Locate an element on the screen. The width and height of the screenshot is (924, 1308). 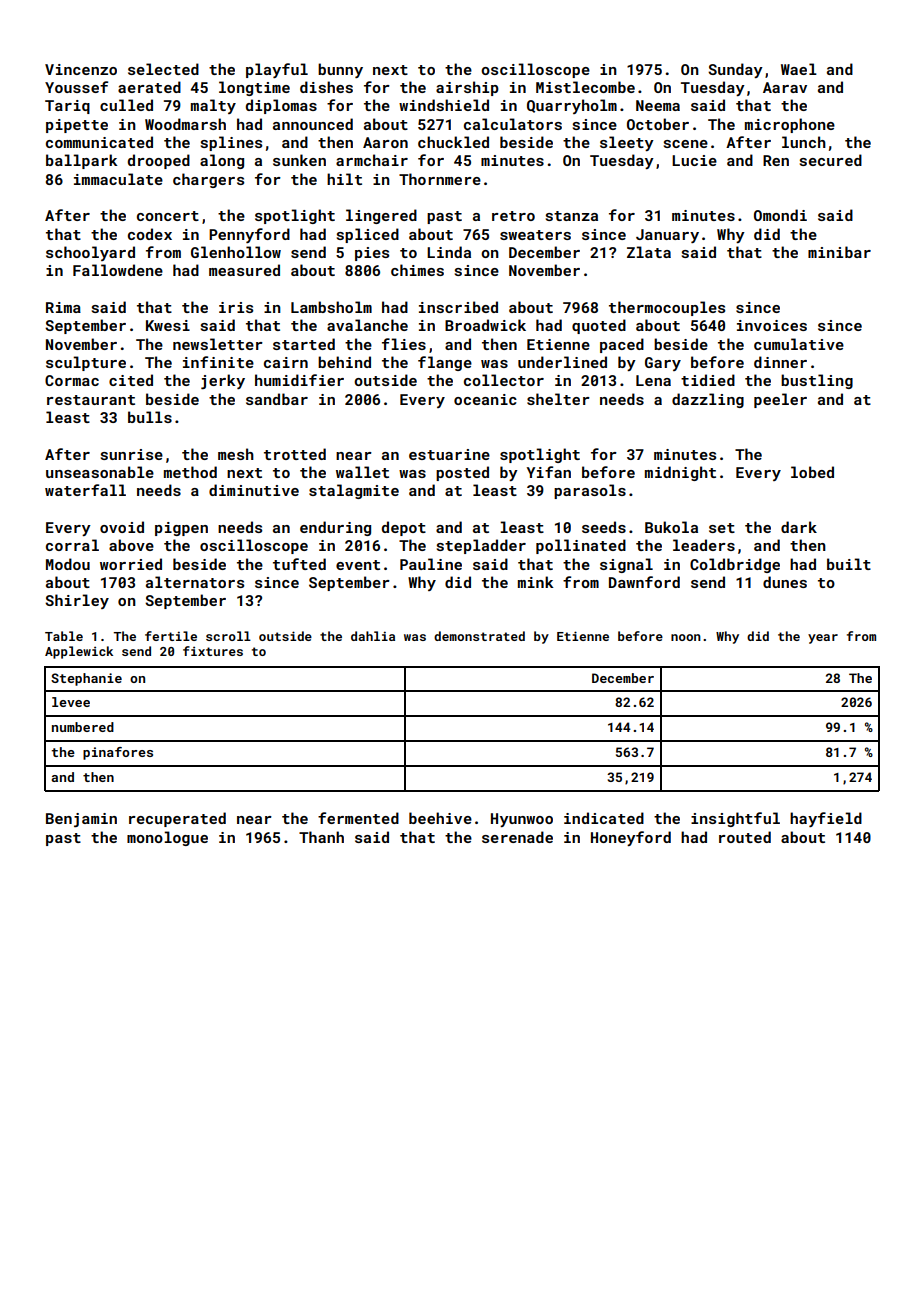
indicated is located at coordinates (604, 818).
